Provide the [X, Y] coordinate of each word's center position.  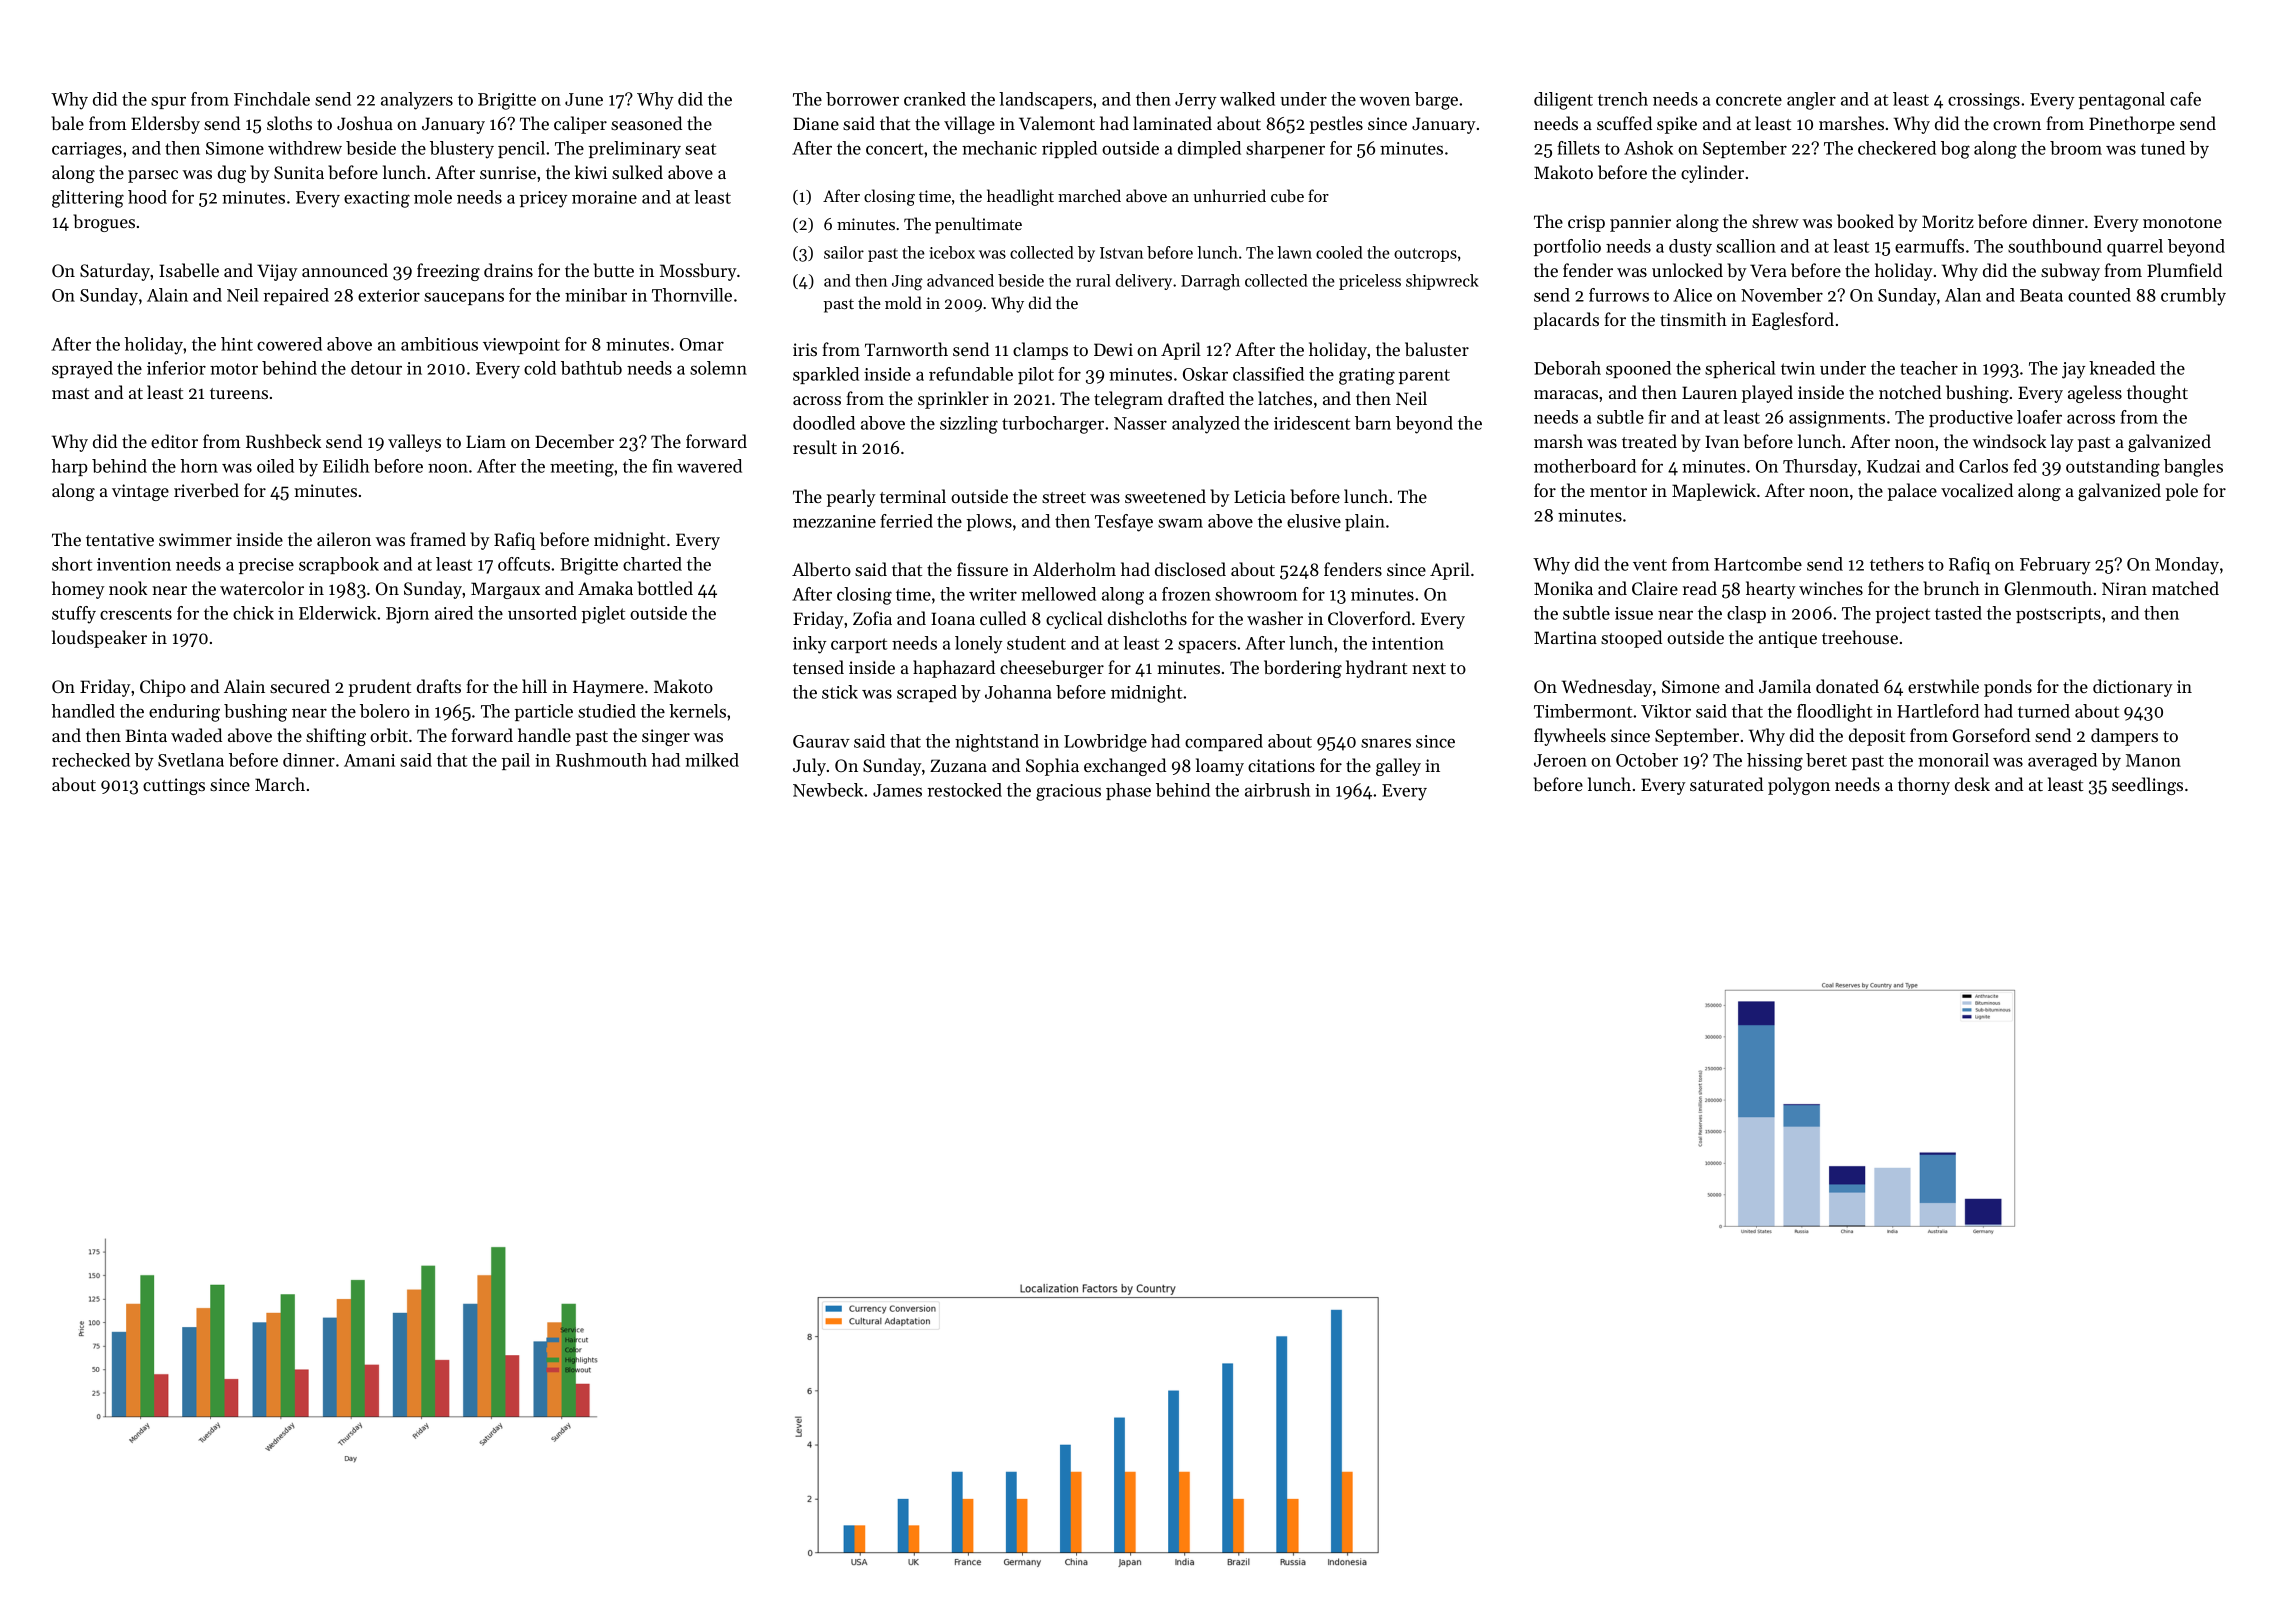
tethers [1897, 564]
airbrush [1277, 790]
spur [168, 102]
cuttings [174, 786]
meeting [582, 468]
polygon [1799, 786]
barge [1436, 101]
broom [2076, 148]
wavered [709, 466]
